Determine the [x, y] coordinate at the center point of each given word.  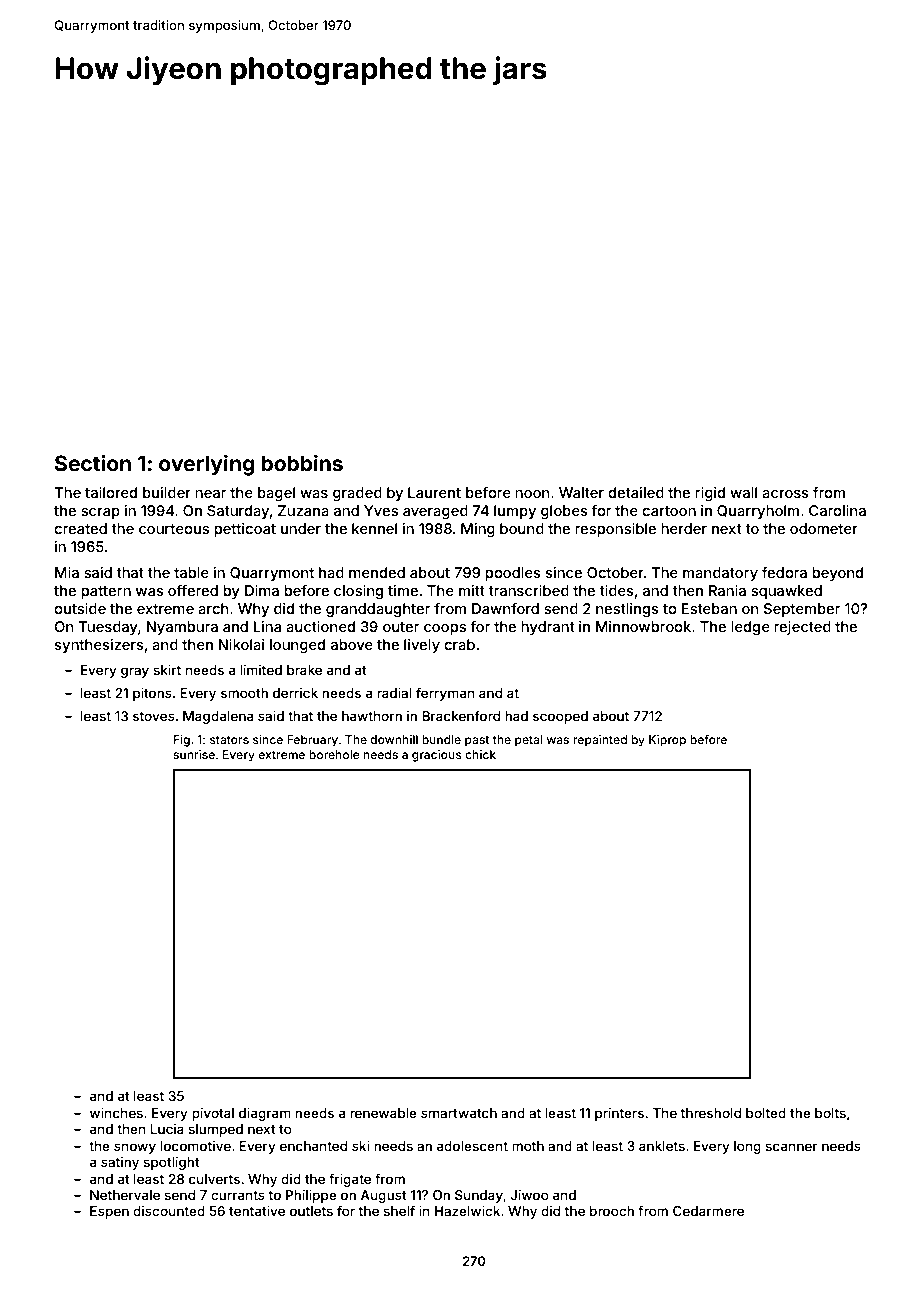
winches [116, 1113]
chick [480, 754]
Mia [67, 572]
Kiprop [667, 741]
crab [459, 644]
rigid [710, 494]
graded [357, 494]
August [384, 1196]
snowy [135, 1148]
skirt [167, 670]
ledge [750, 628]
